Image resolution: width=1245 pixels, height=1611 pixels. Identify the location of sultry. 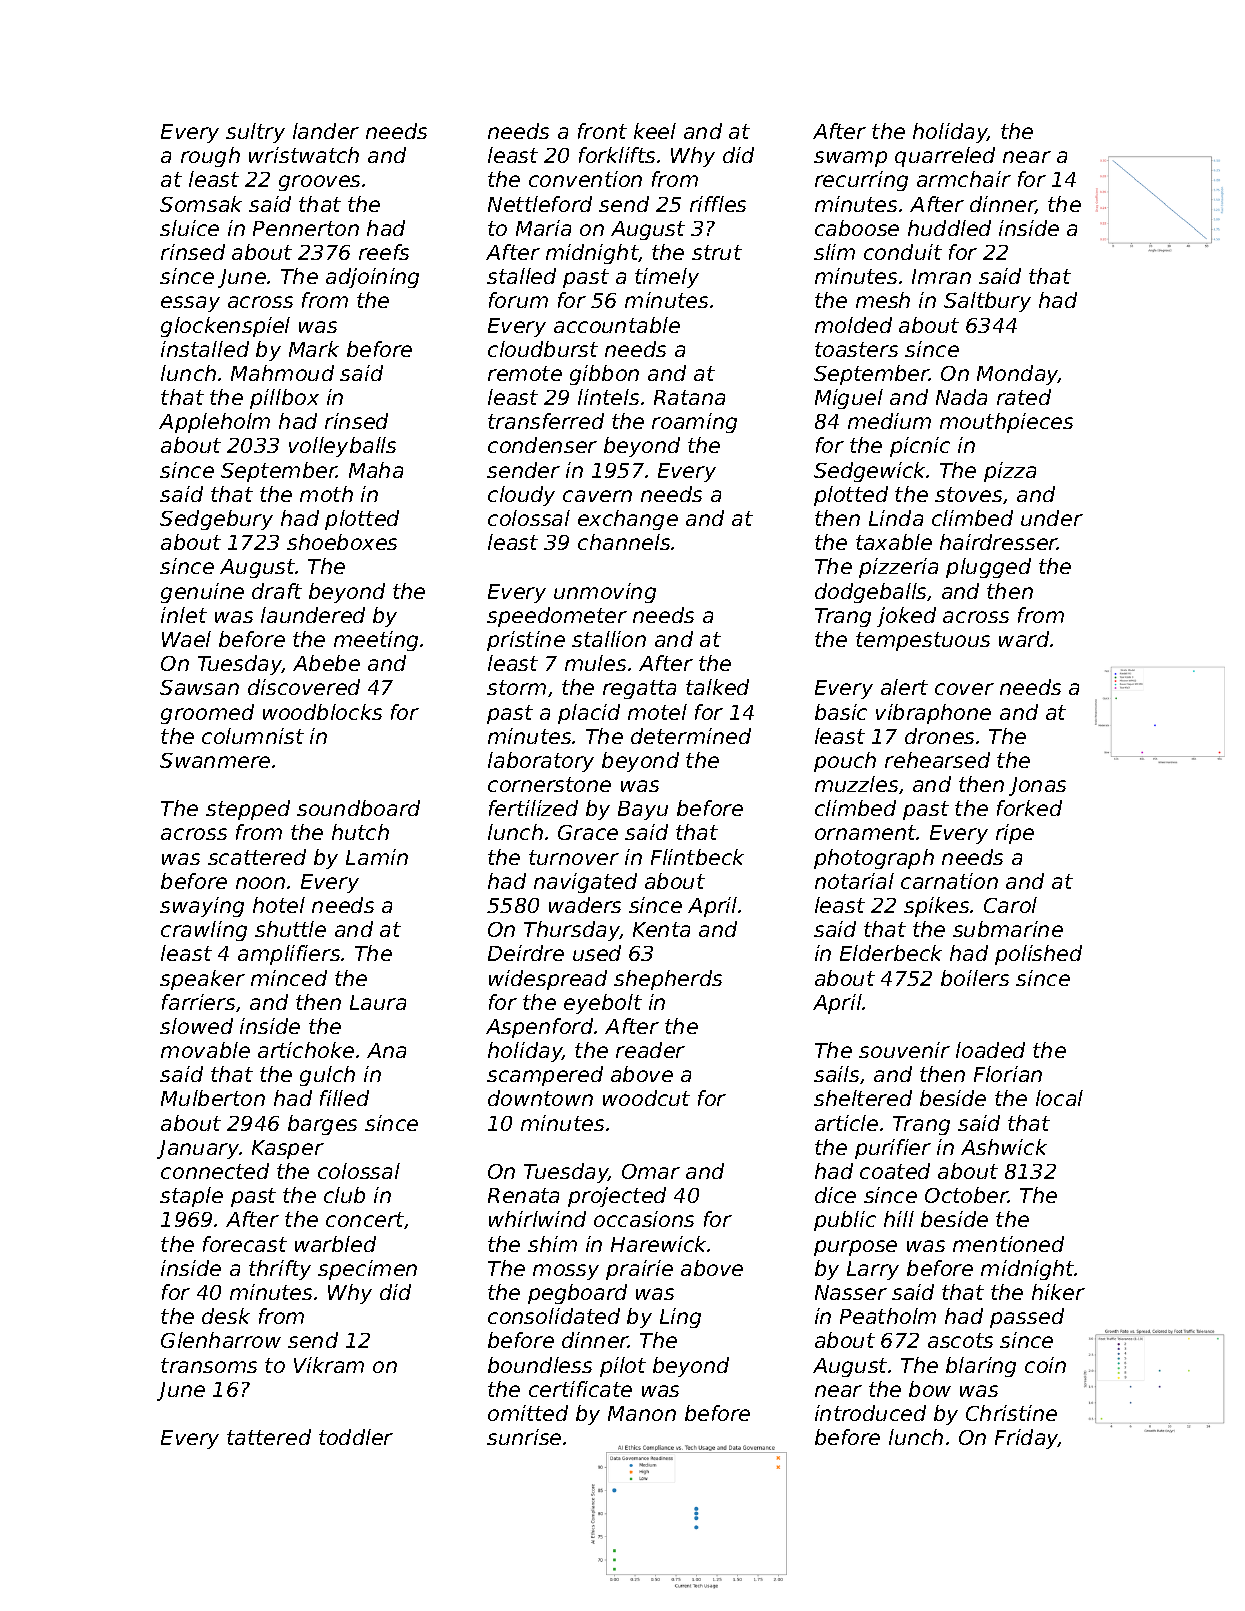
(255, 133).
